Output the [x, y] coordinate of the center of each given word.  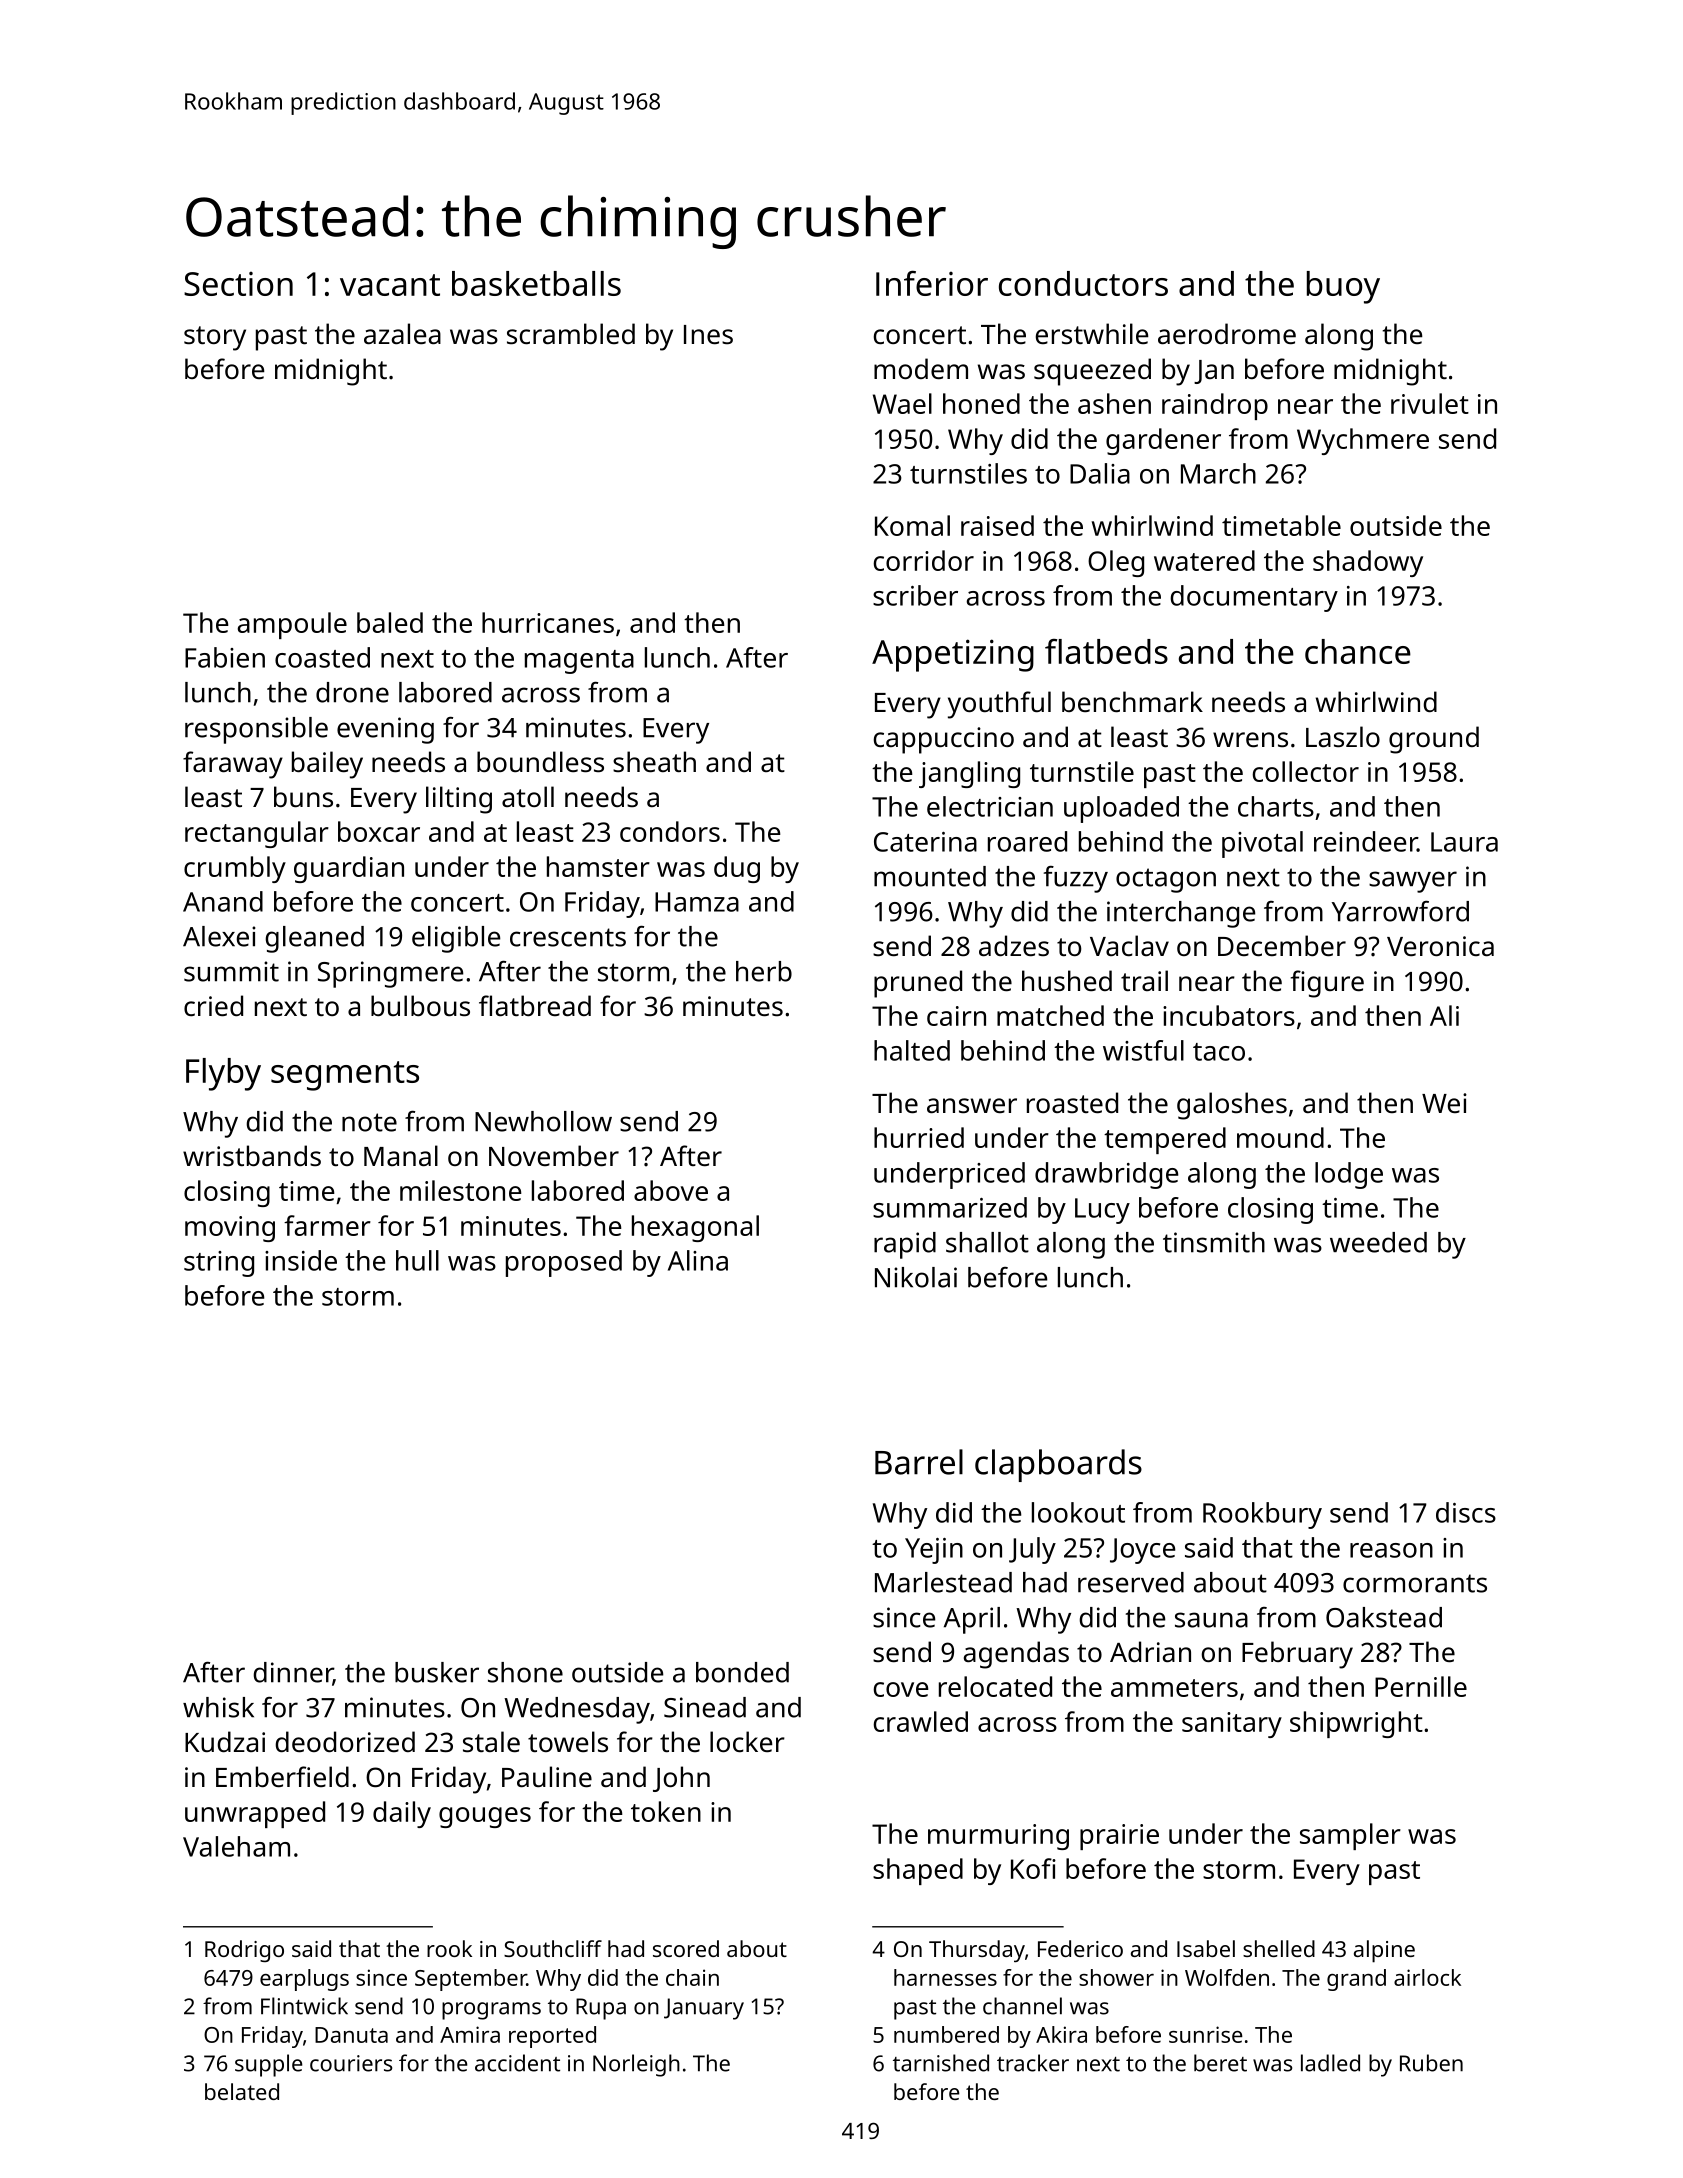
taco [1219, 1052]
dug [737, 869]
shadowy [1368, 563]
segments [345, 1076]
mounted [930, 876]
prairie [1119, 1837]
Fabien [225, 657]
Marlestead [943, 1582]
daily [402, 1814]
